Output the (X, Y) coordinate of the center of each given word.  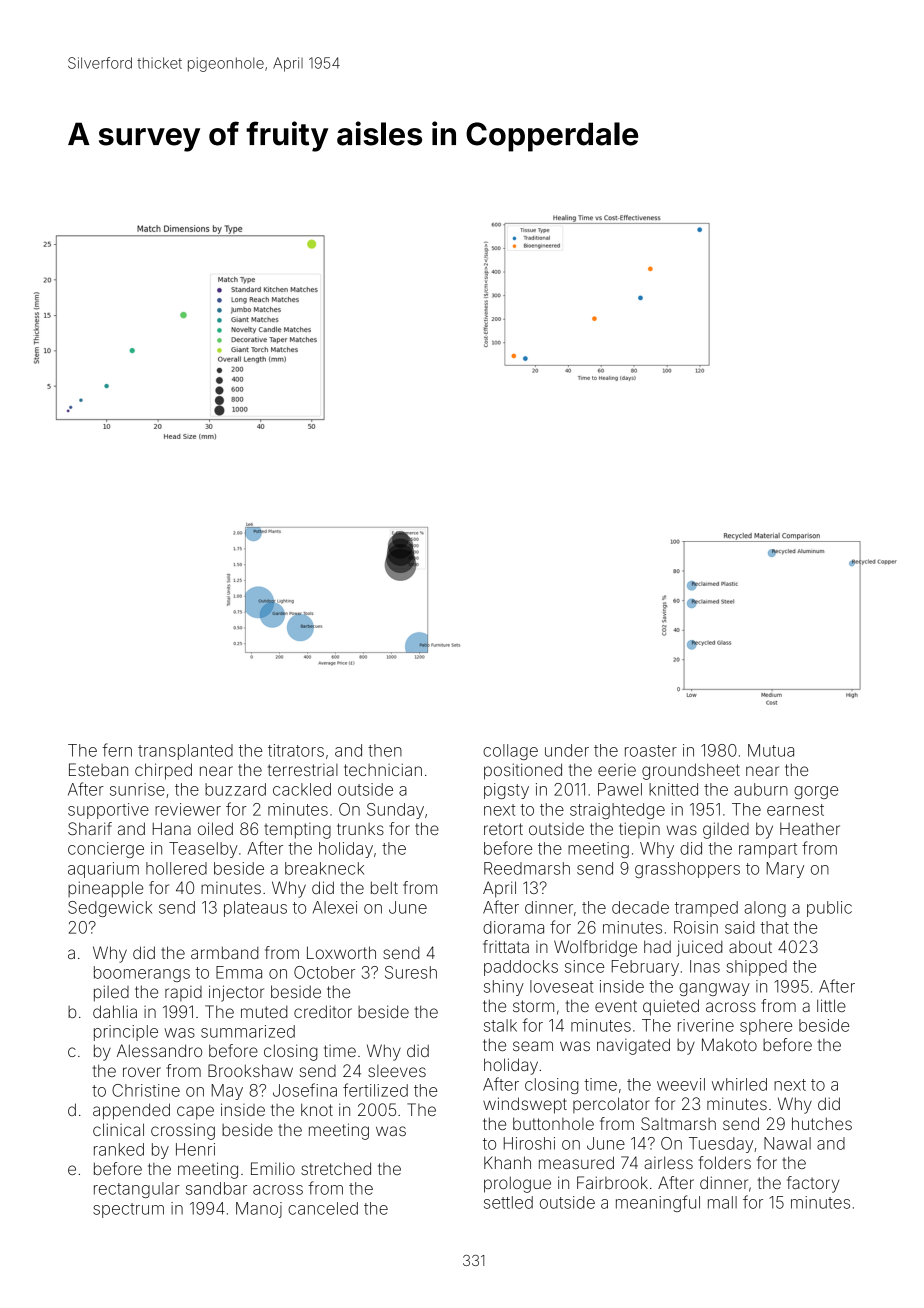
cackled (302, 789)
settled (508, 1202)
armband (224, 952)
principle (126, 1033)
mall (722, 1202)
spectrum (128, 1210)
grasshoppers (687, 870)
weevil (681, 1084)
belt (384, 887)
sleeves (397, 1071)
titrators (296, 750)
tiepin (639, 830)
